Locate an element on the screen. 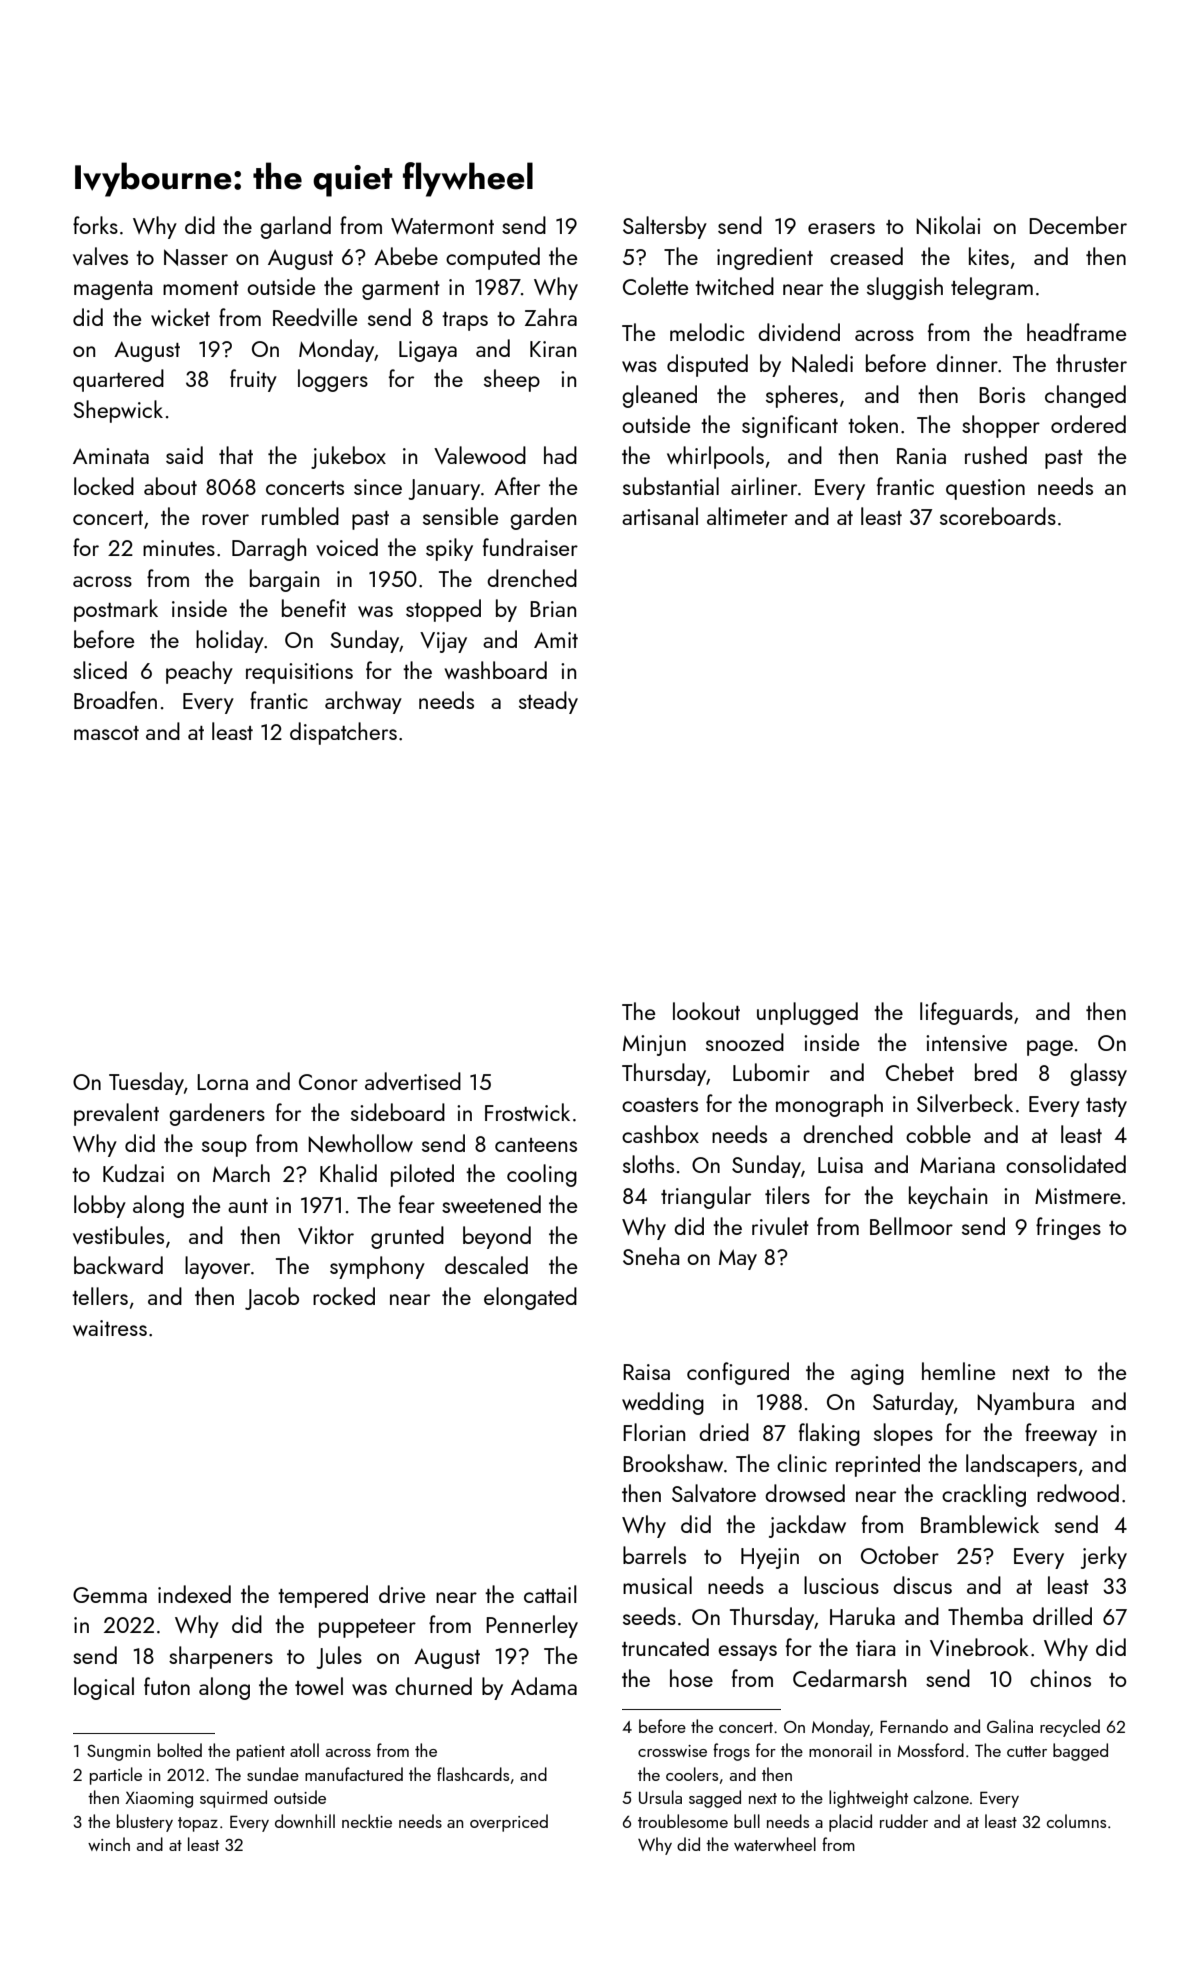  tempered is located at coordinates (323, 1596).
